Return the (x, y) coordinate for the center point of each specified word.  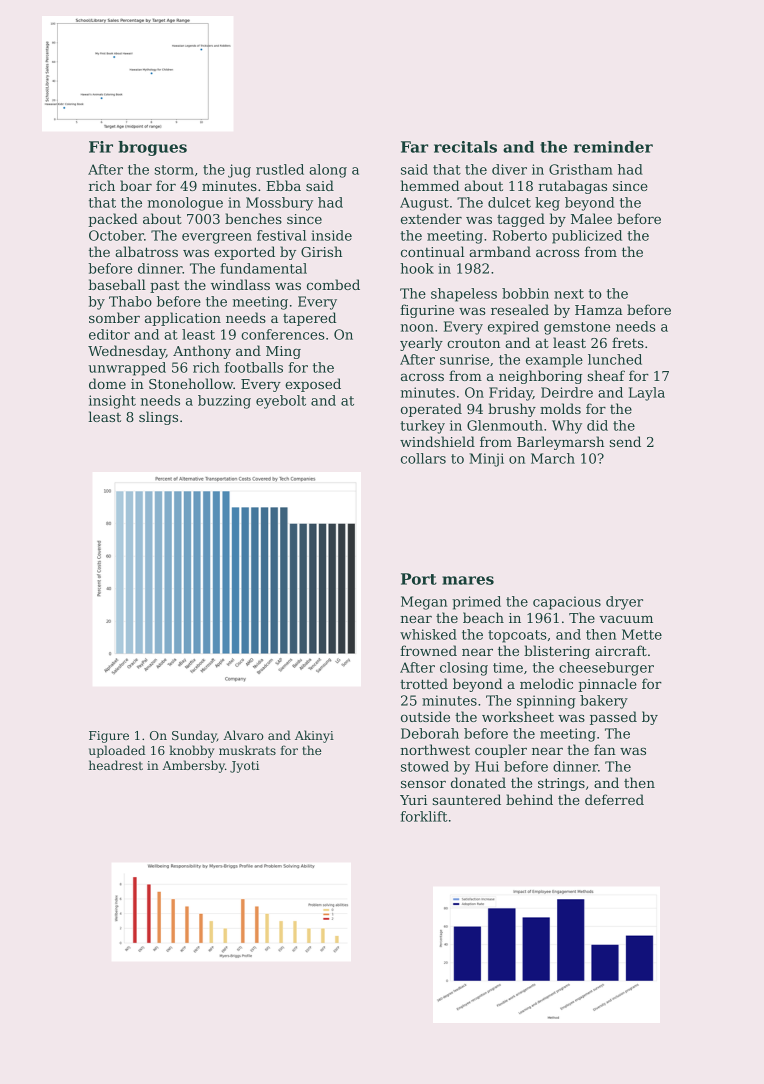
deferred (614, 799)
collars (423, 458)
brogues (152, 148)
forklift (424, 816)
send (625, 441)
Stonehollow (191, 383)
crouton (473, 343)
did (597, 425)
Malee (591, 218)
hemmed (430, 185)
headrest (116, 765)
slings (158, 418)
